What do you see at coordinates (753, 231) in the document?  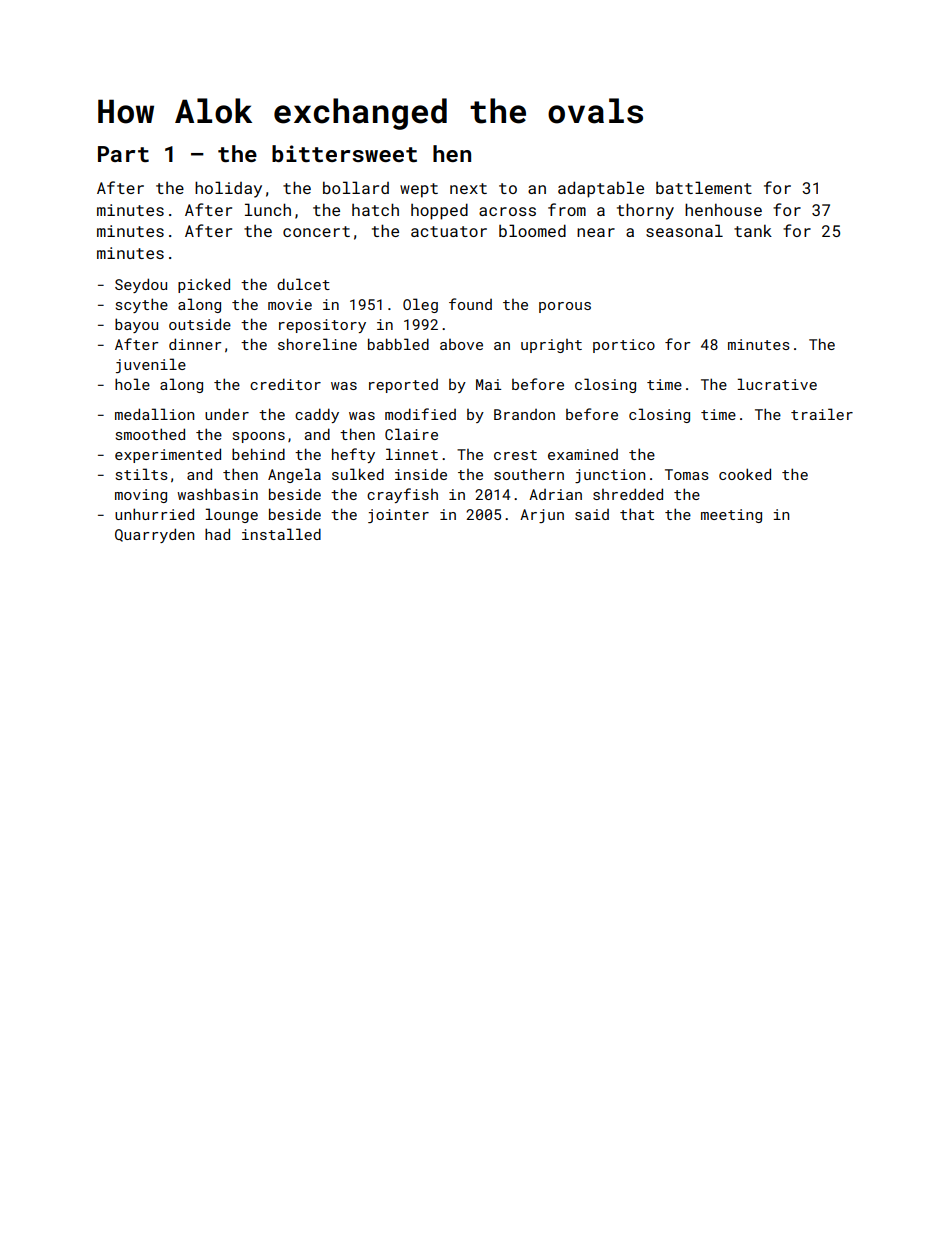 I see `tank` at bounding box center [753, 231].
